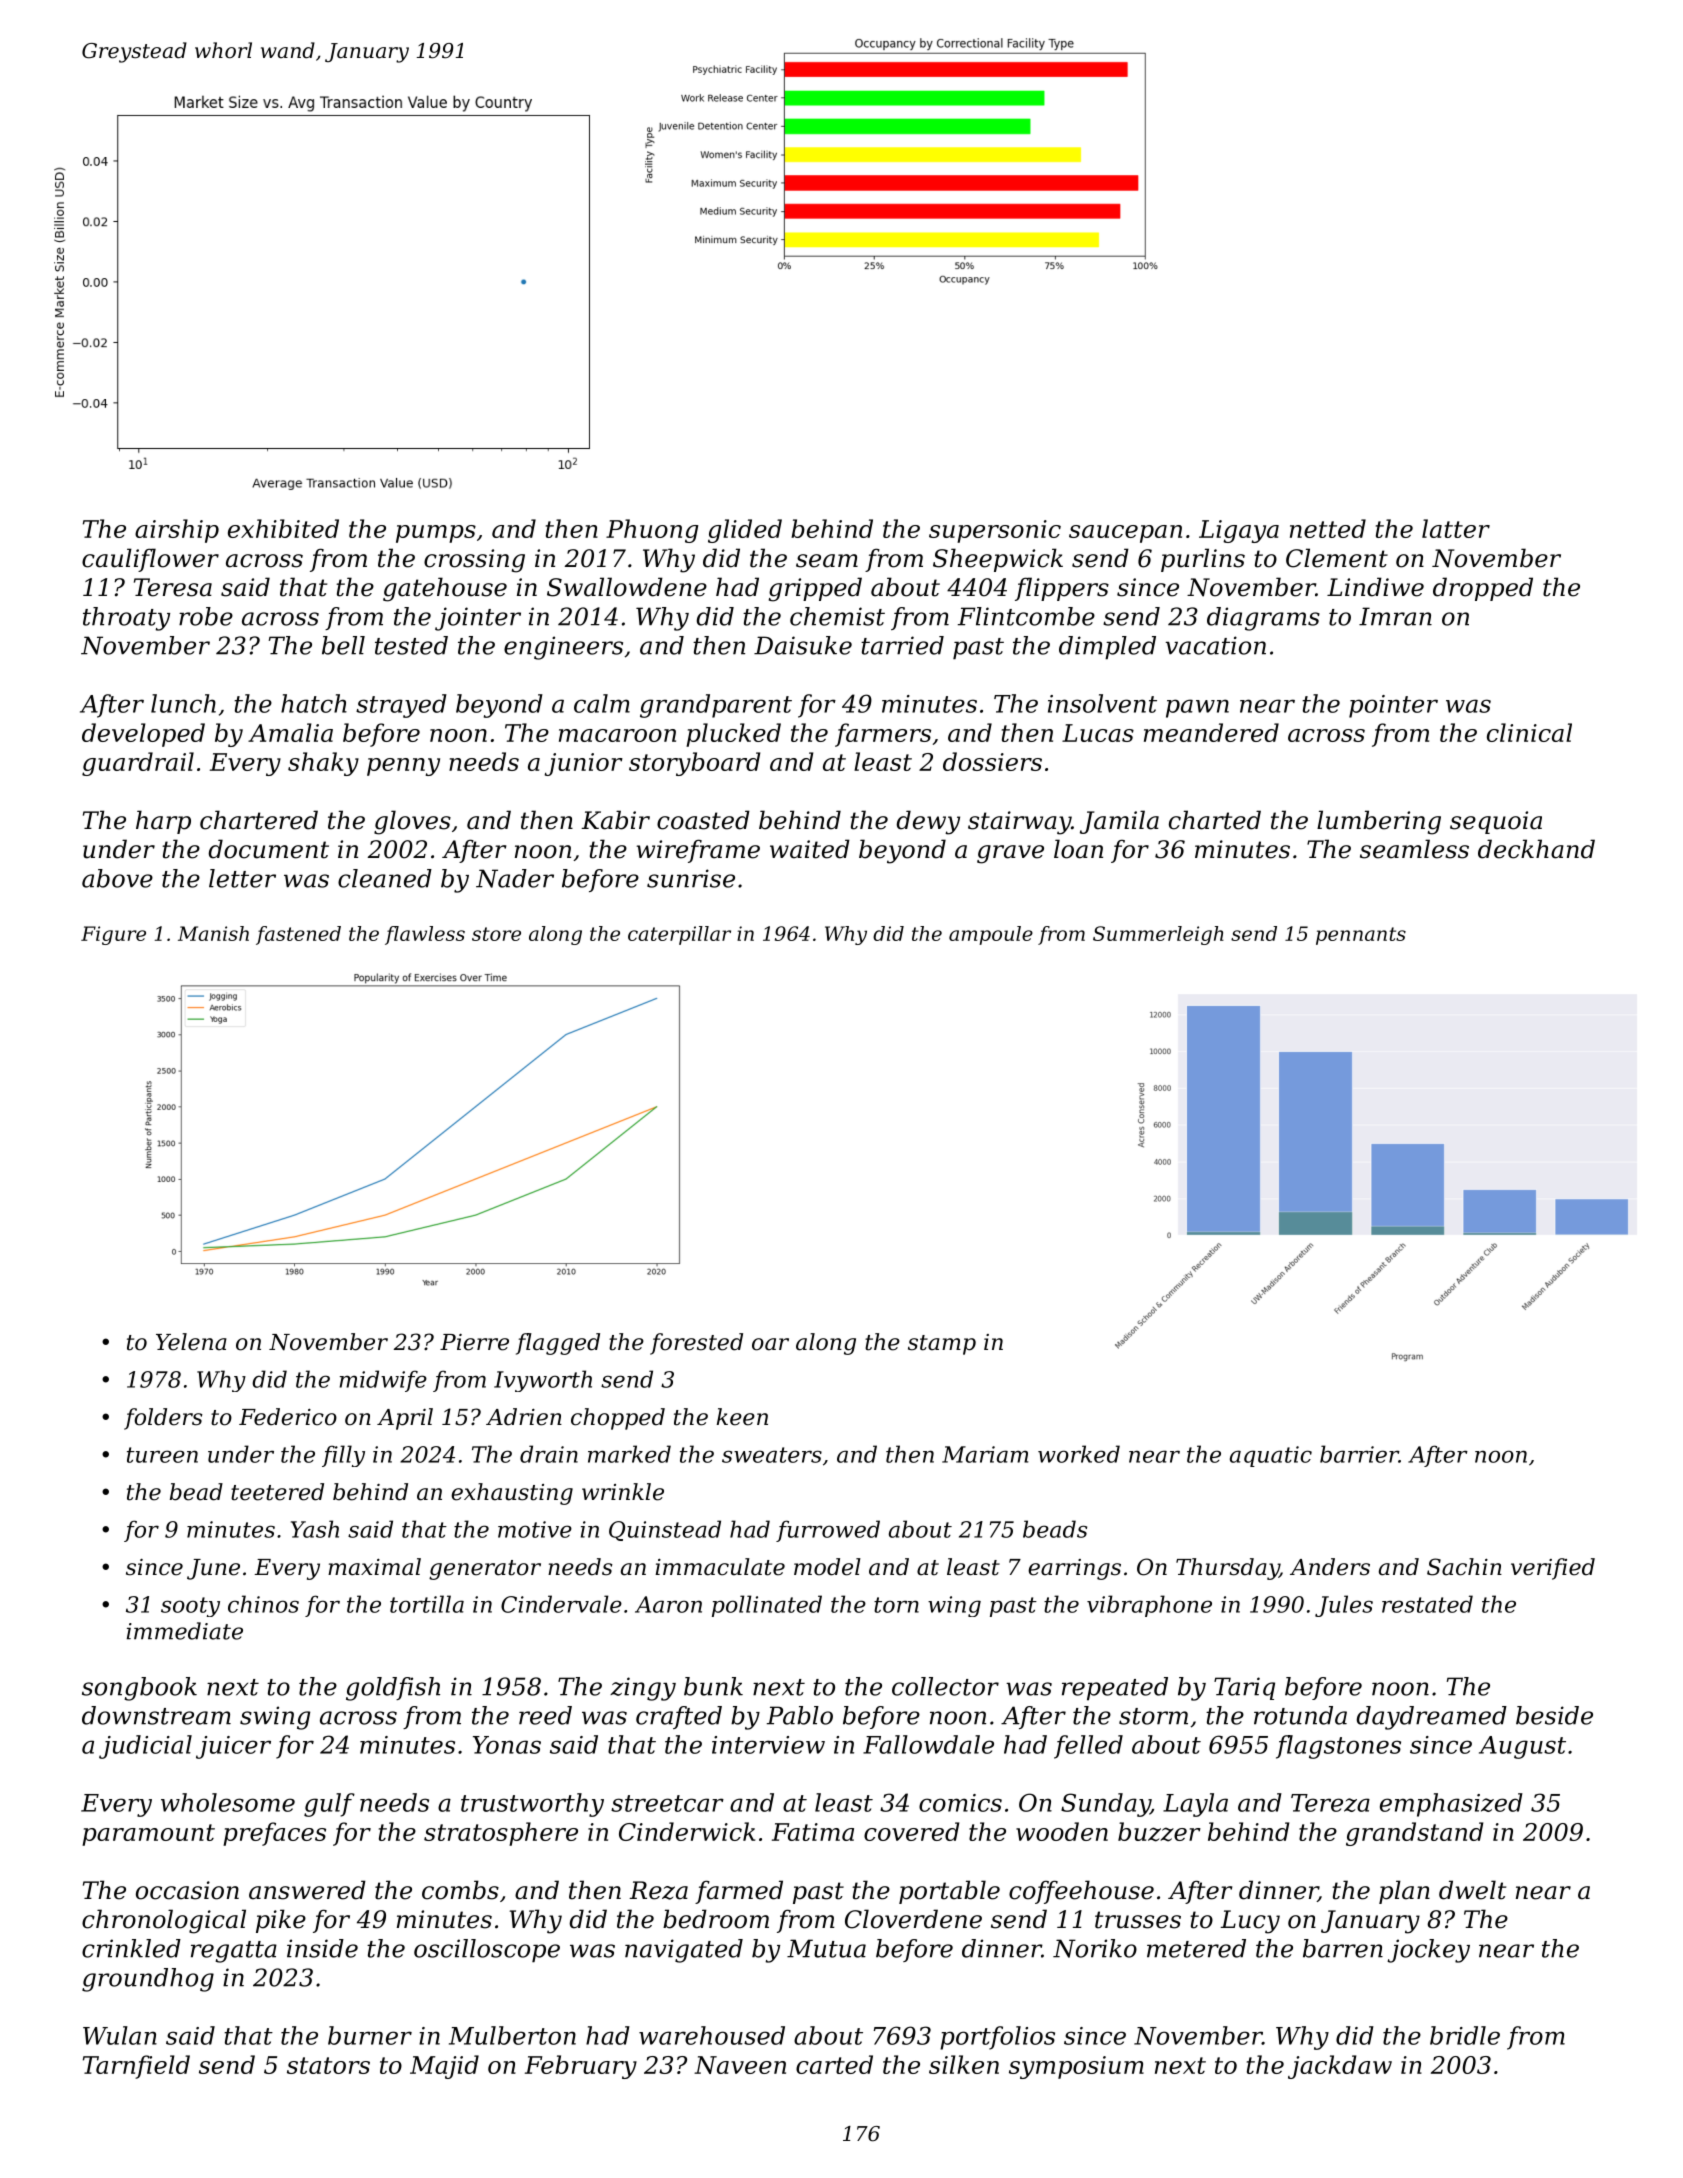  Describe the element at coordinates (213, 933) in the image. I see `Manish` at that location.
